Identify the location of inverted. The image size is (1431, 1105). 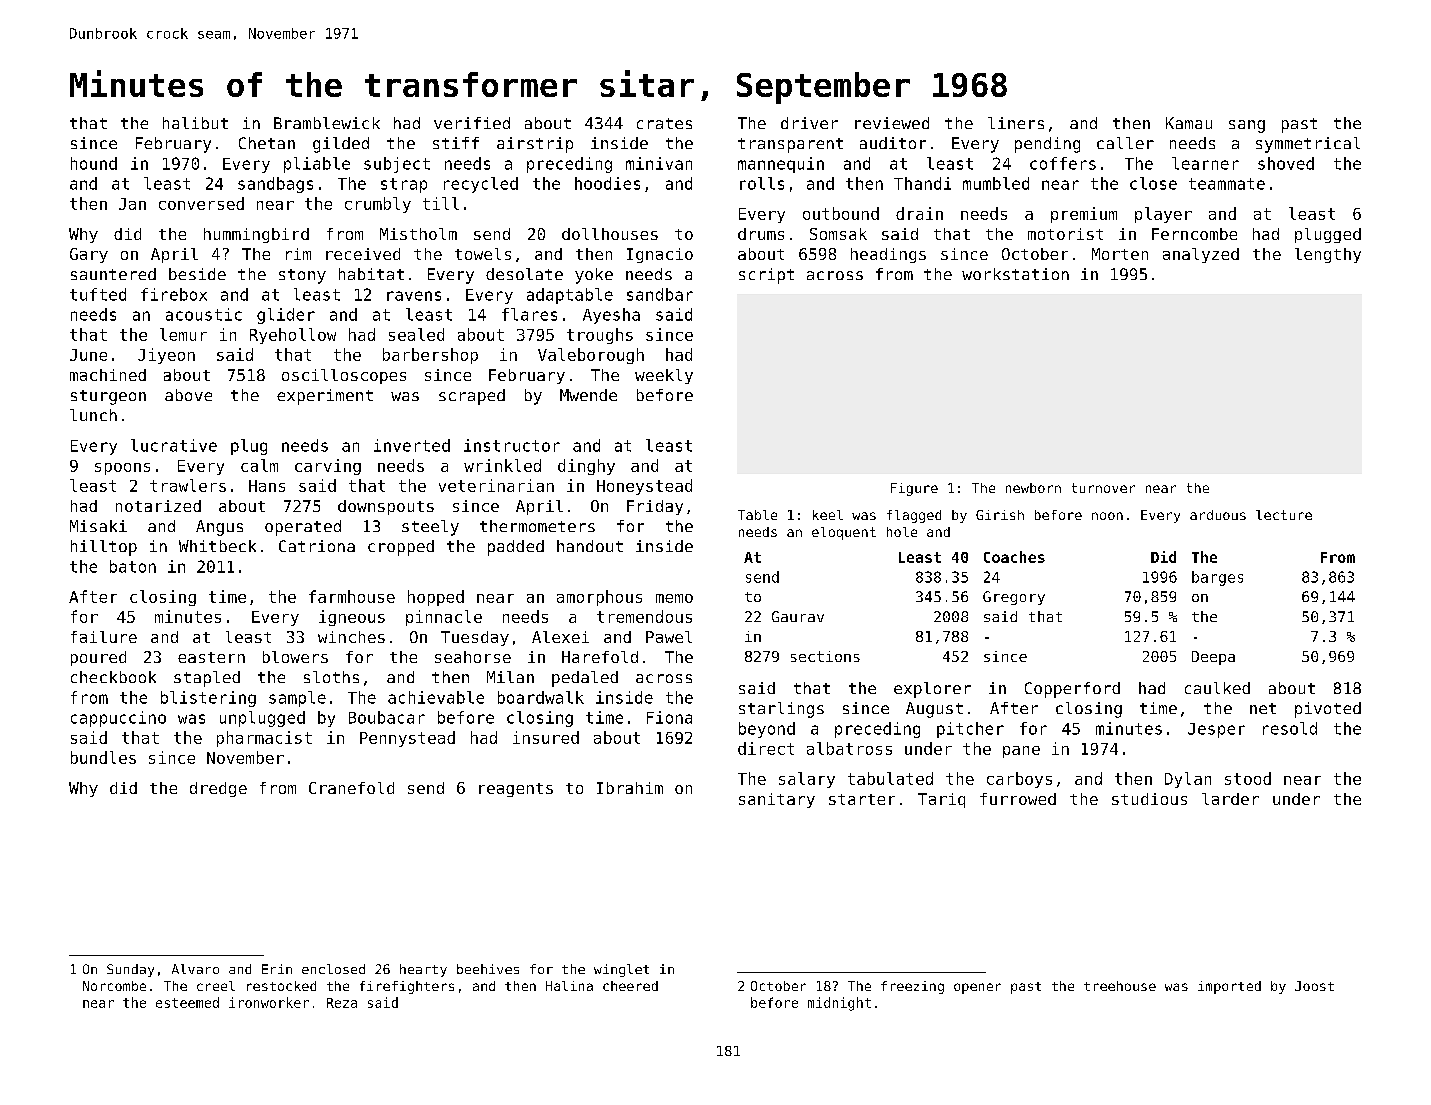
(412, 445).
